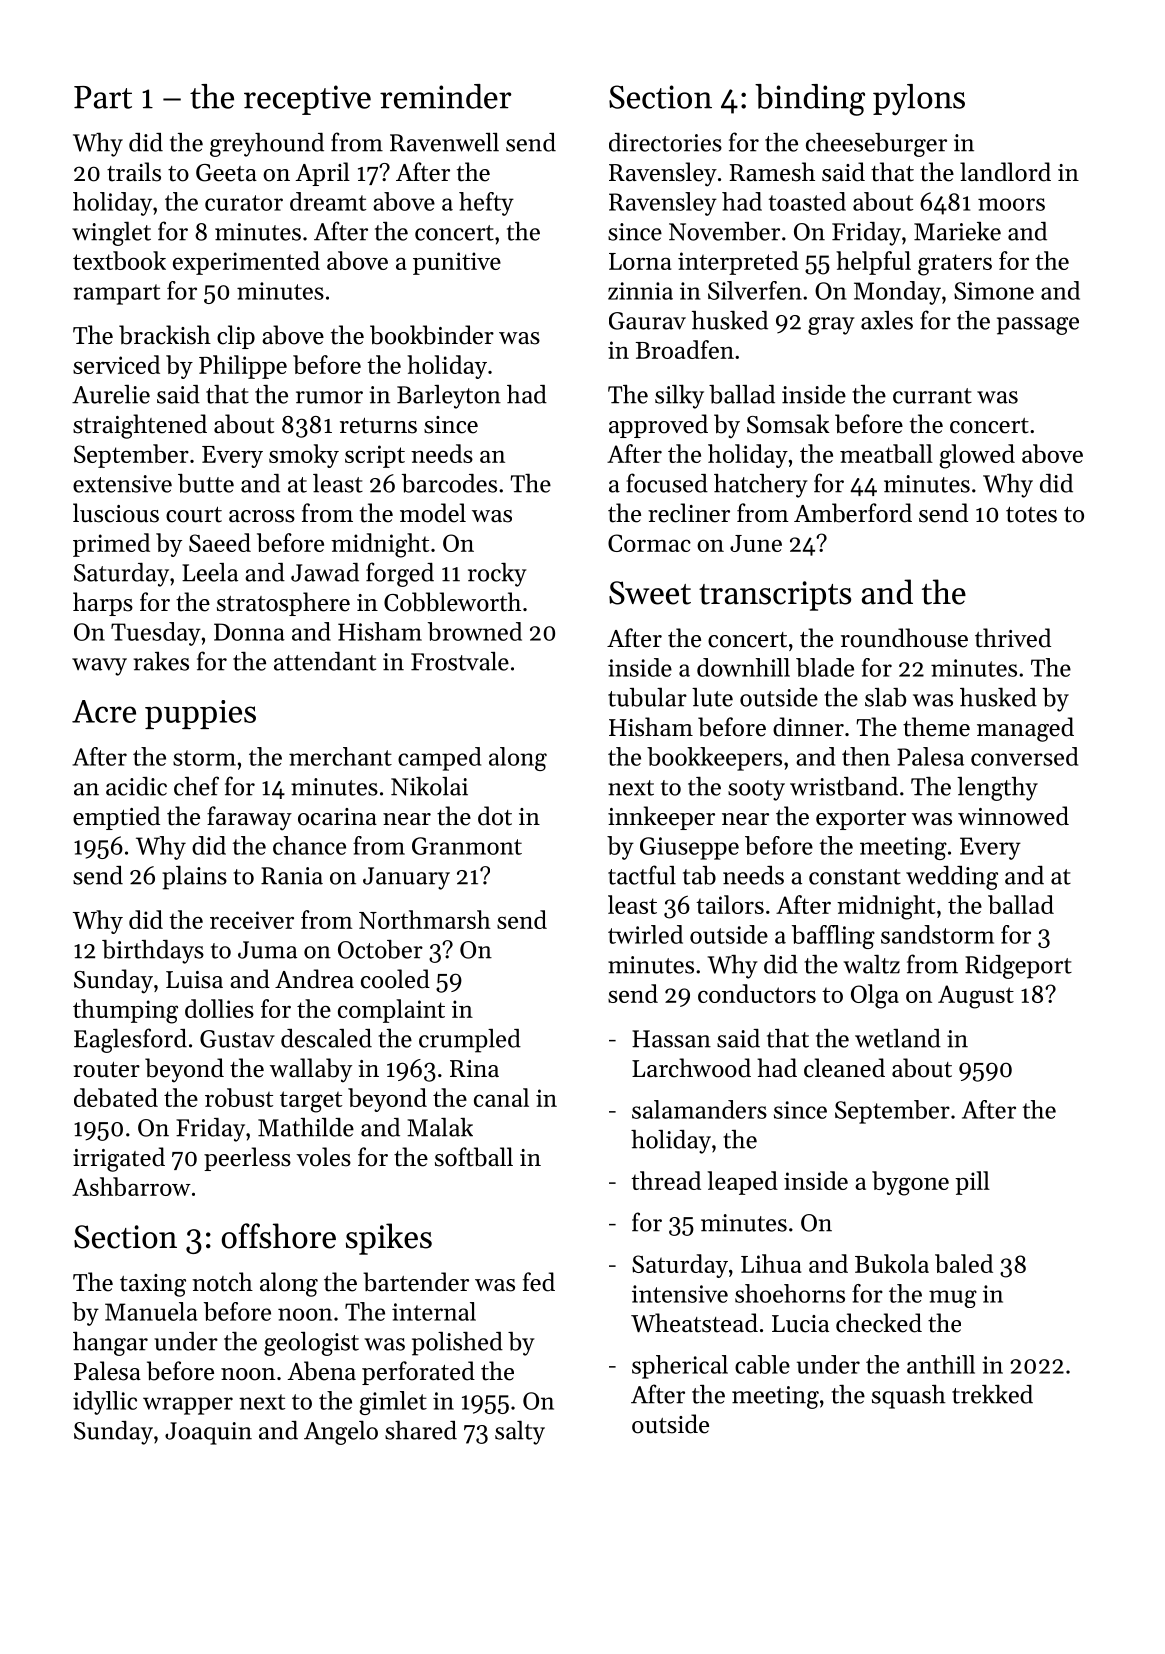 The height and width of the screenshot is (1654, 1165). What do you see at coordinates (919, 99) in the screenshot?
I see `pylons` at bounding box center [919, 99].
